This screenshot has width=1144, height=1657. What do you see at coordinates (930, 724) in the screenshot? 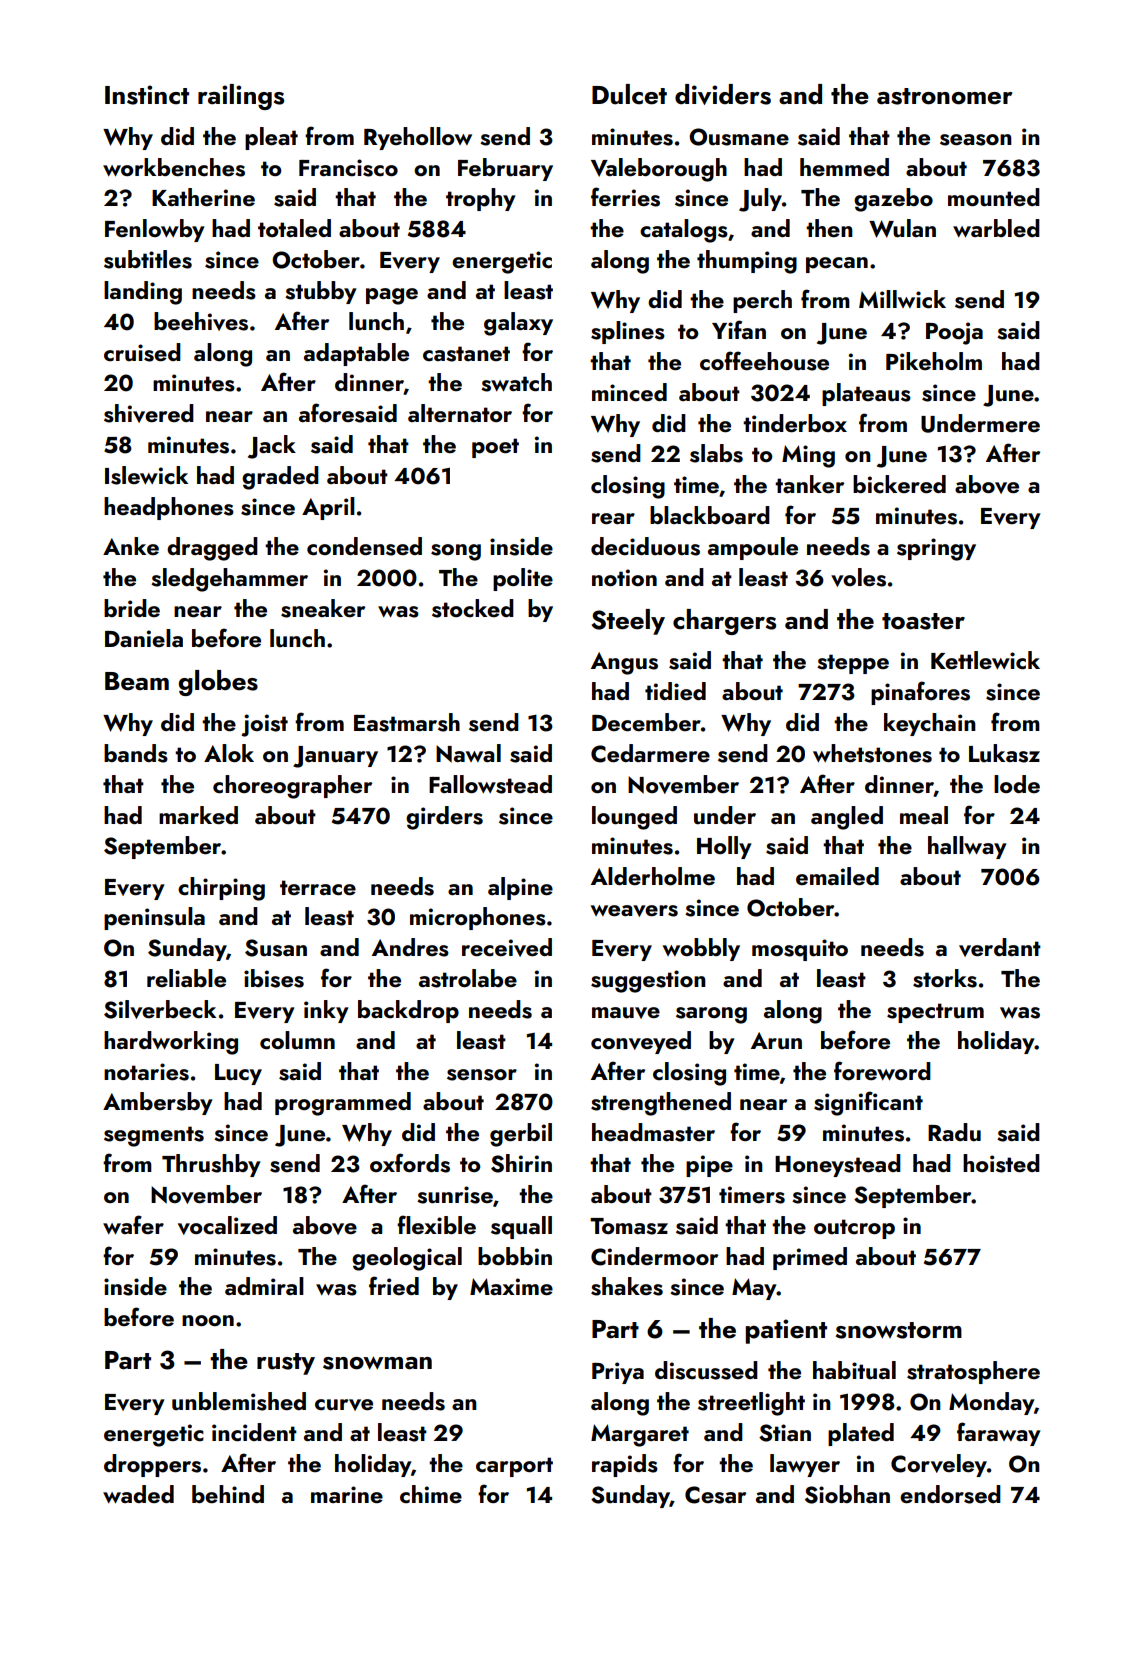
I see `keychain` at bounding box center [930, 724].
